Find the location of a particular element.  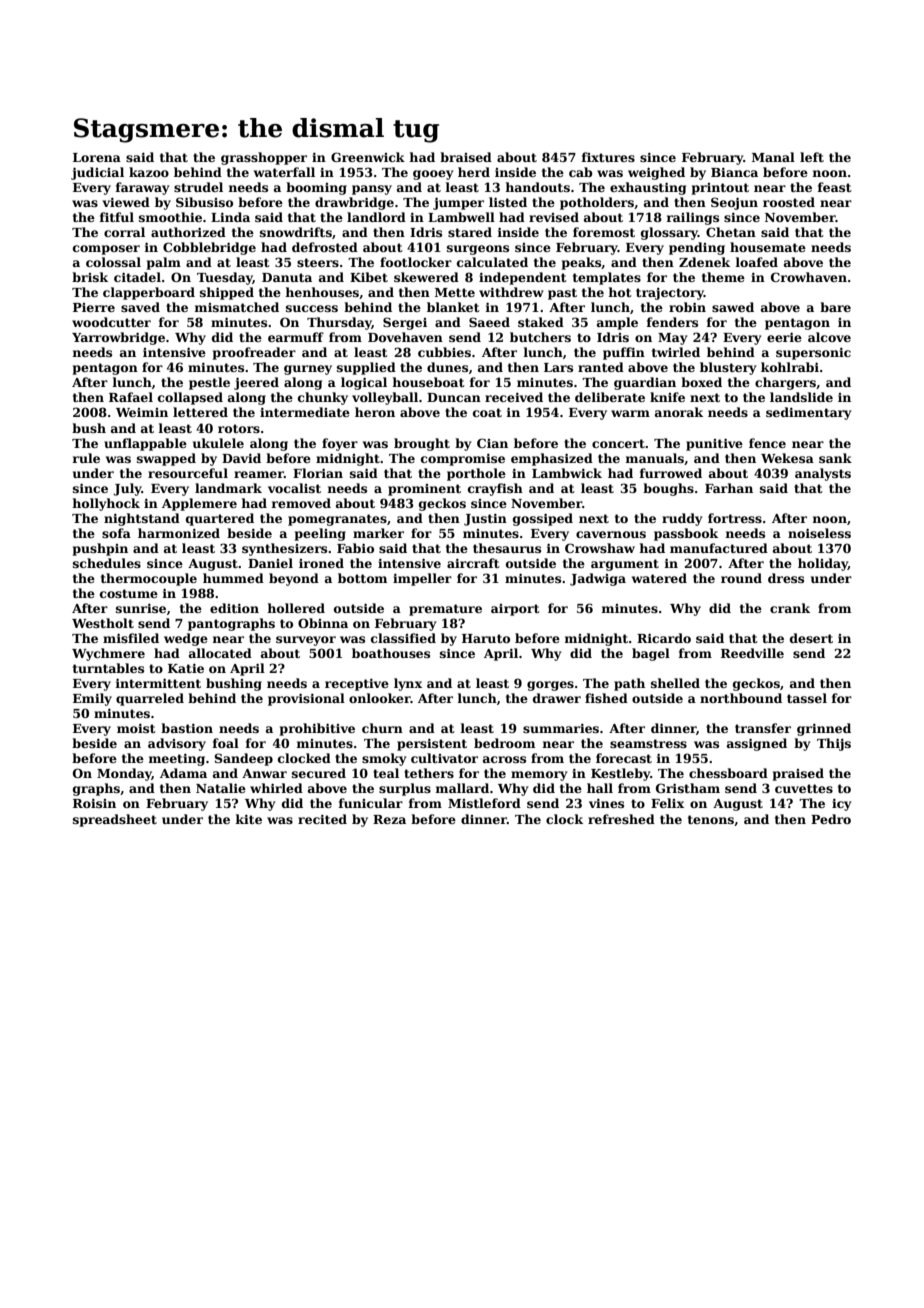

harmonized is located at coordinates (179, 533).
